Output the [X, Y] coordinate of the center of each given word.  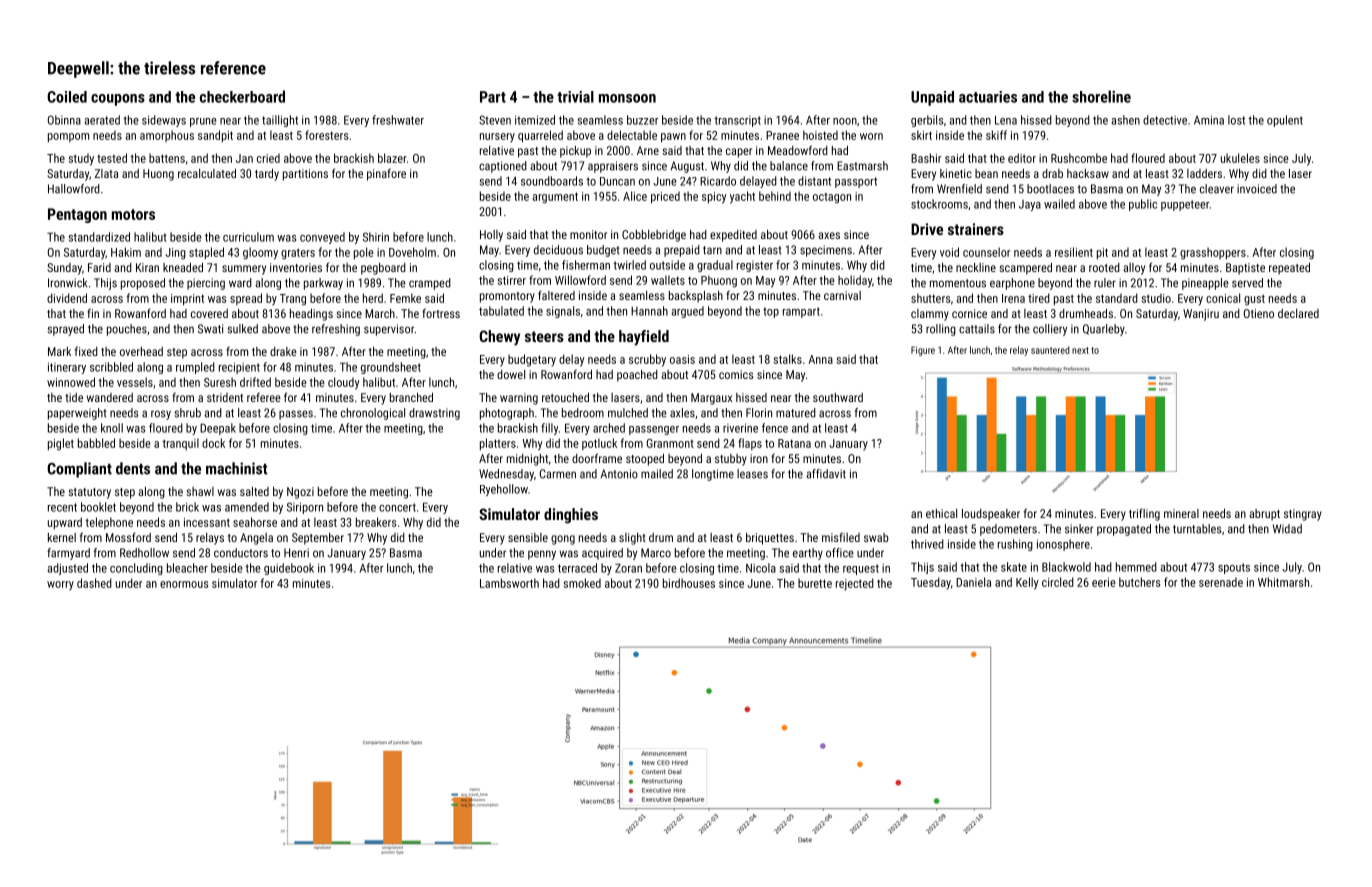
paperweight [77, 414]
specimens [826, 251]
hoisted [820, 135]
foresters [326, 135]
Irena [1013, 298]
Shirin [376, 237]
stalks [788, 359]
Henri [296, 553]
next [1080, 350]
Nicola [761, 568]
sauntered [1050, 350]
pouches [127, 330]
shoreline [1101, 96]
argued [687, 312]
